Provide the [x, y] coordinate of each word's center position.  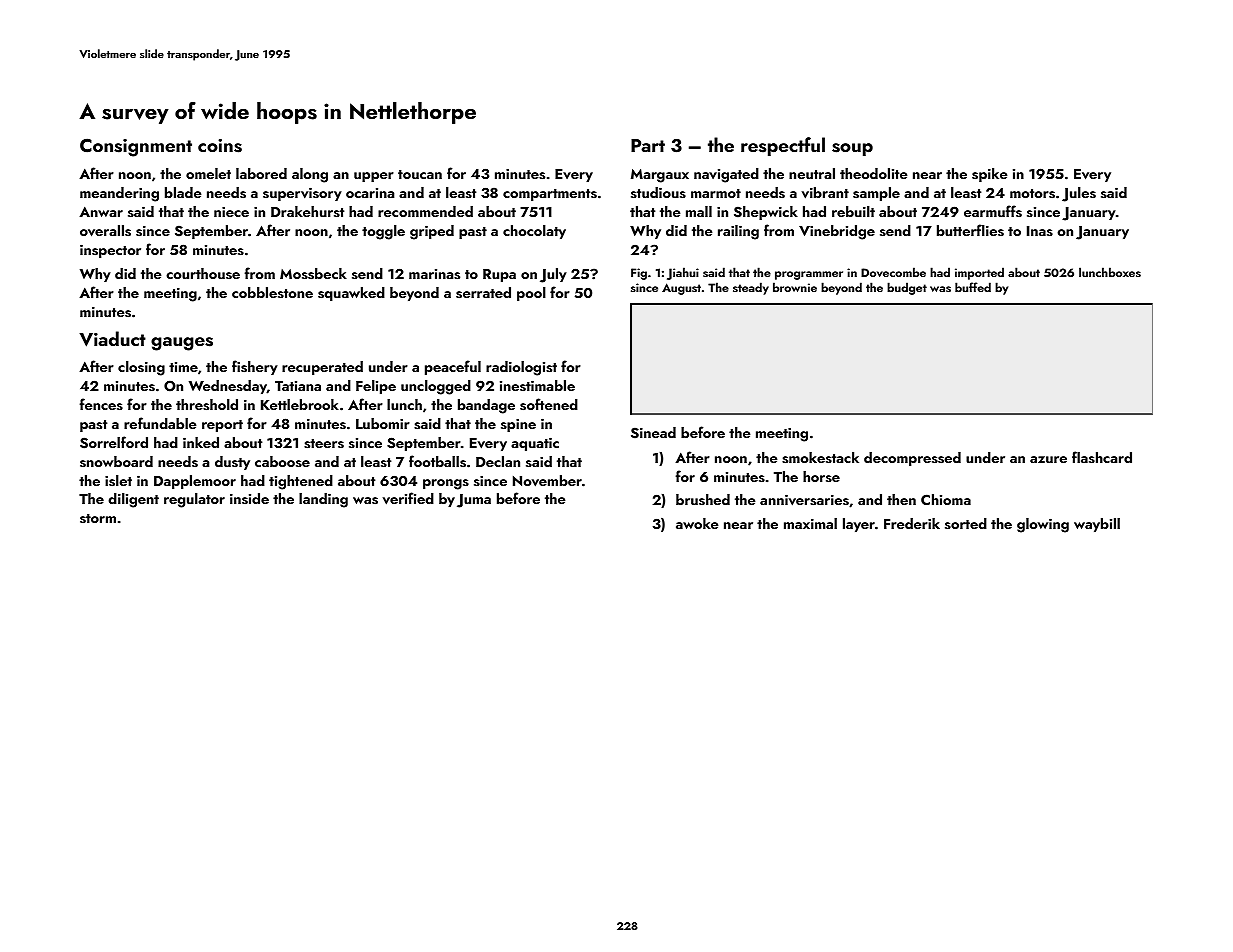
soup [852, 149]
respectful [783, 146]
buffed [973, 287]
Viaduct [112, 339]
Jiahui [683, 273]
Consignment [136, 147]
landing [323, 500]
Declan [498, 461]
